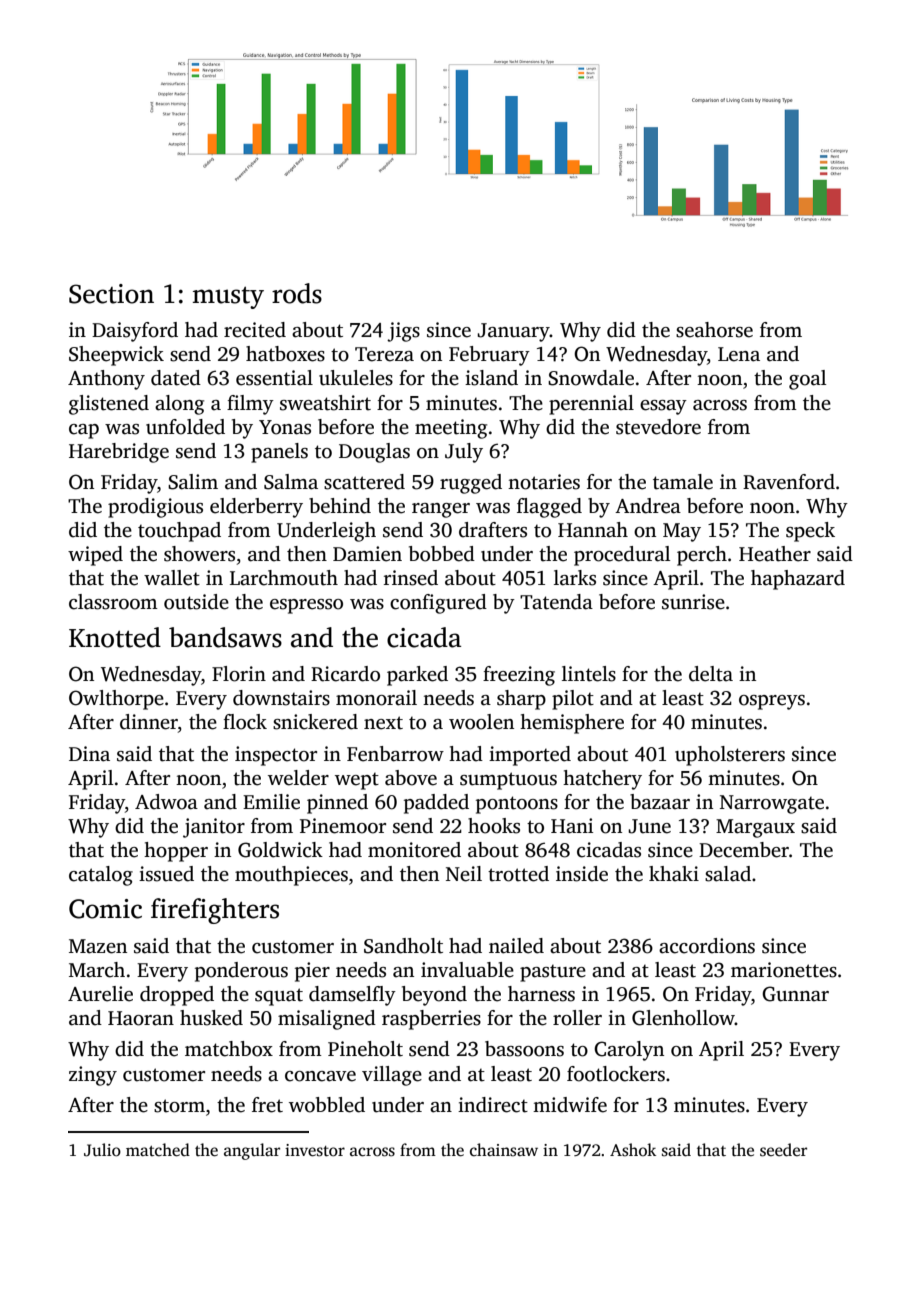  What do you see at coordinates (185, 427) in the screenshot?
I see `unfolded` at bounding box center [185, 427].
